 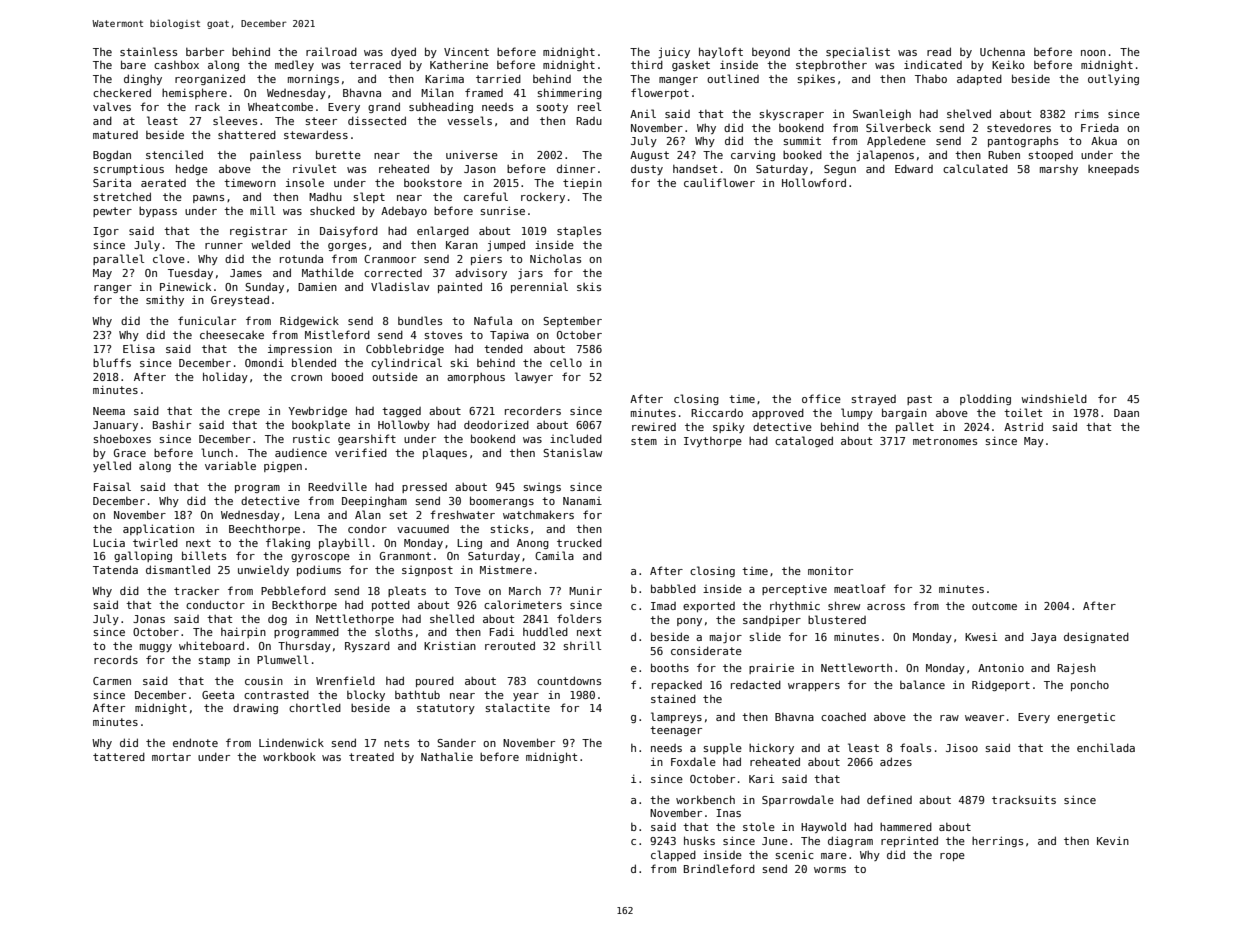 What do you see at coordinates (830, 570) in the document?
I see `monitor` at bounding box center [830, 570].
